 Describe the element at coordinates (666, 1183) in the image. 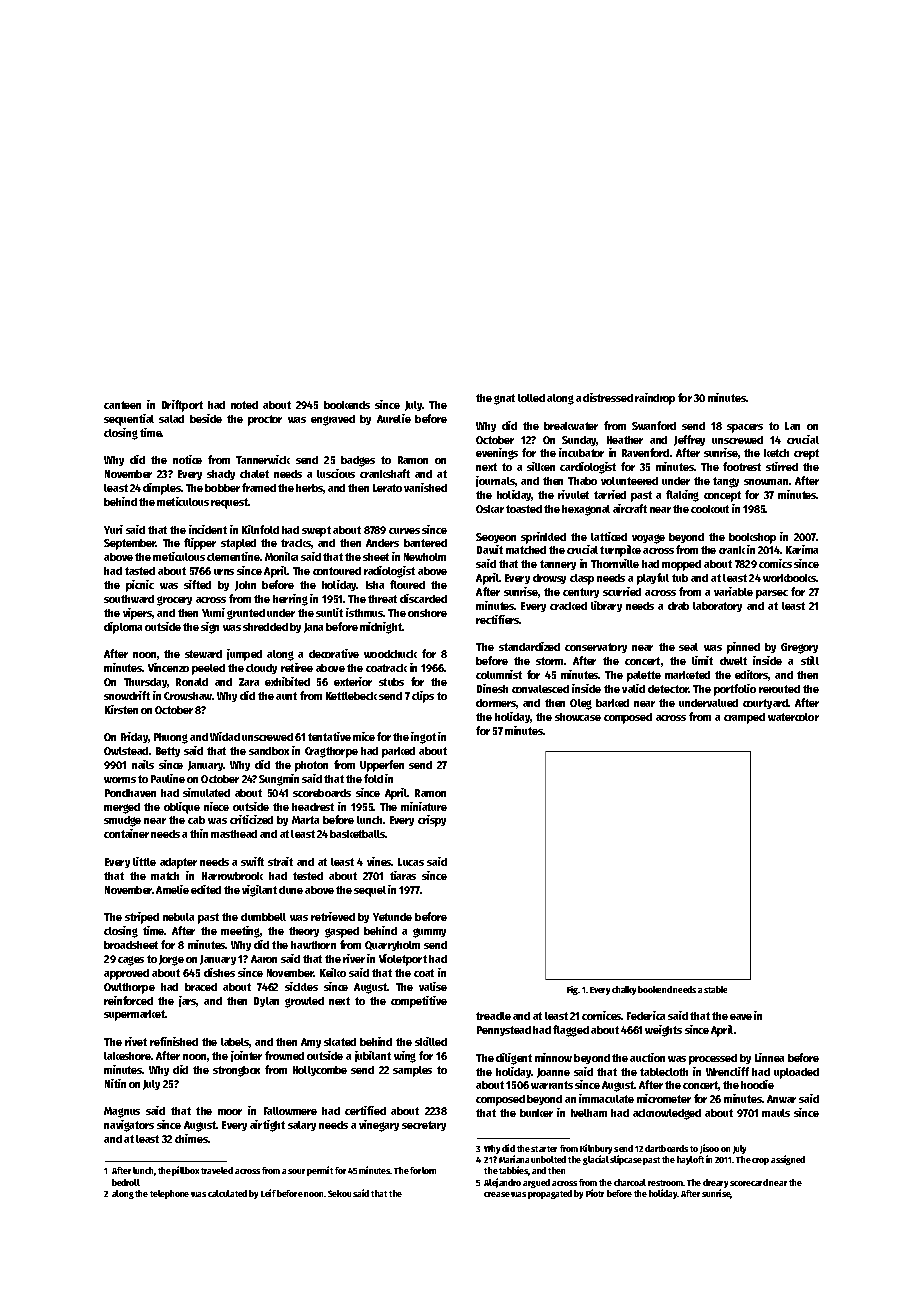

I see `restroom` at that location.
